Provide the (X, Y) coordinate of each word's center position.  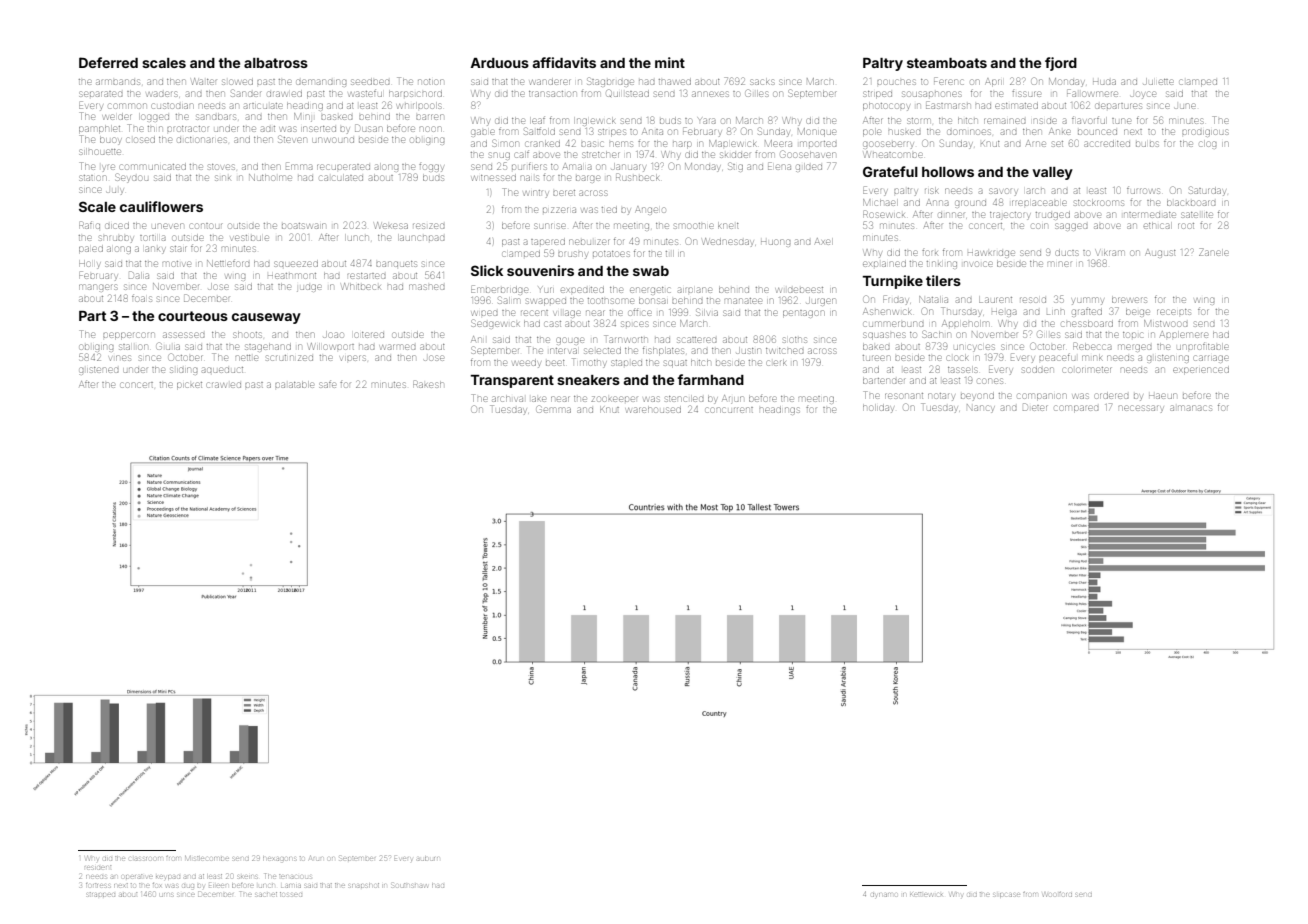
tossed (291, 894)
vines (120, 358)
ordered (1111, 395)
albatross (276, 63)
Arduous (499, 63)
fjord (1061, 64)
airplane (695, 290)
